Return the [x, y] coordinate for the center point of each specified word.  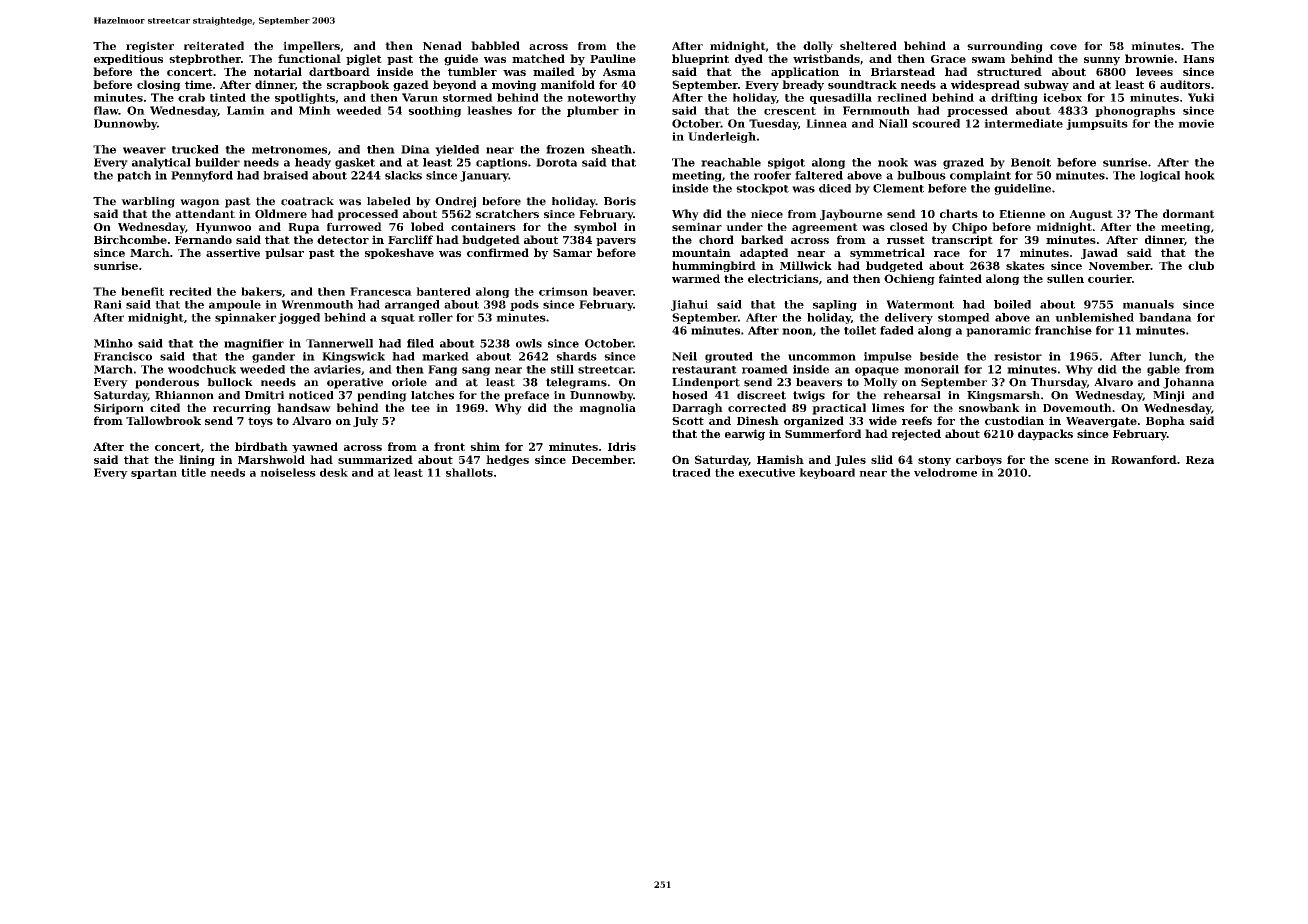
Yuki [1201, 97]
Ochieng [909, 279]
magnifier [254, 344]
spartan [154, 474]
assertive [233, 252]
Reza [1200, 460]
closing [158, 85]
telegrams [576, 383]
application [805, 72]
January [484, 176]
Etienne [1022, 214]
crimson [563, 291]
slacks [403, 175]
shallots [469, 472]
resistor [1018, 356]
